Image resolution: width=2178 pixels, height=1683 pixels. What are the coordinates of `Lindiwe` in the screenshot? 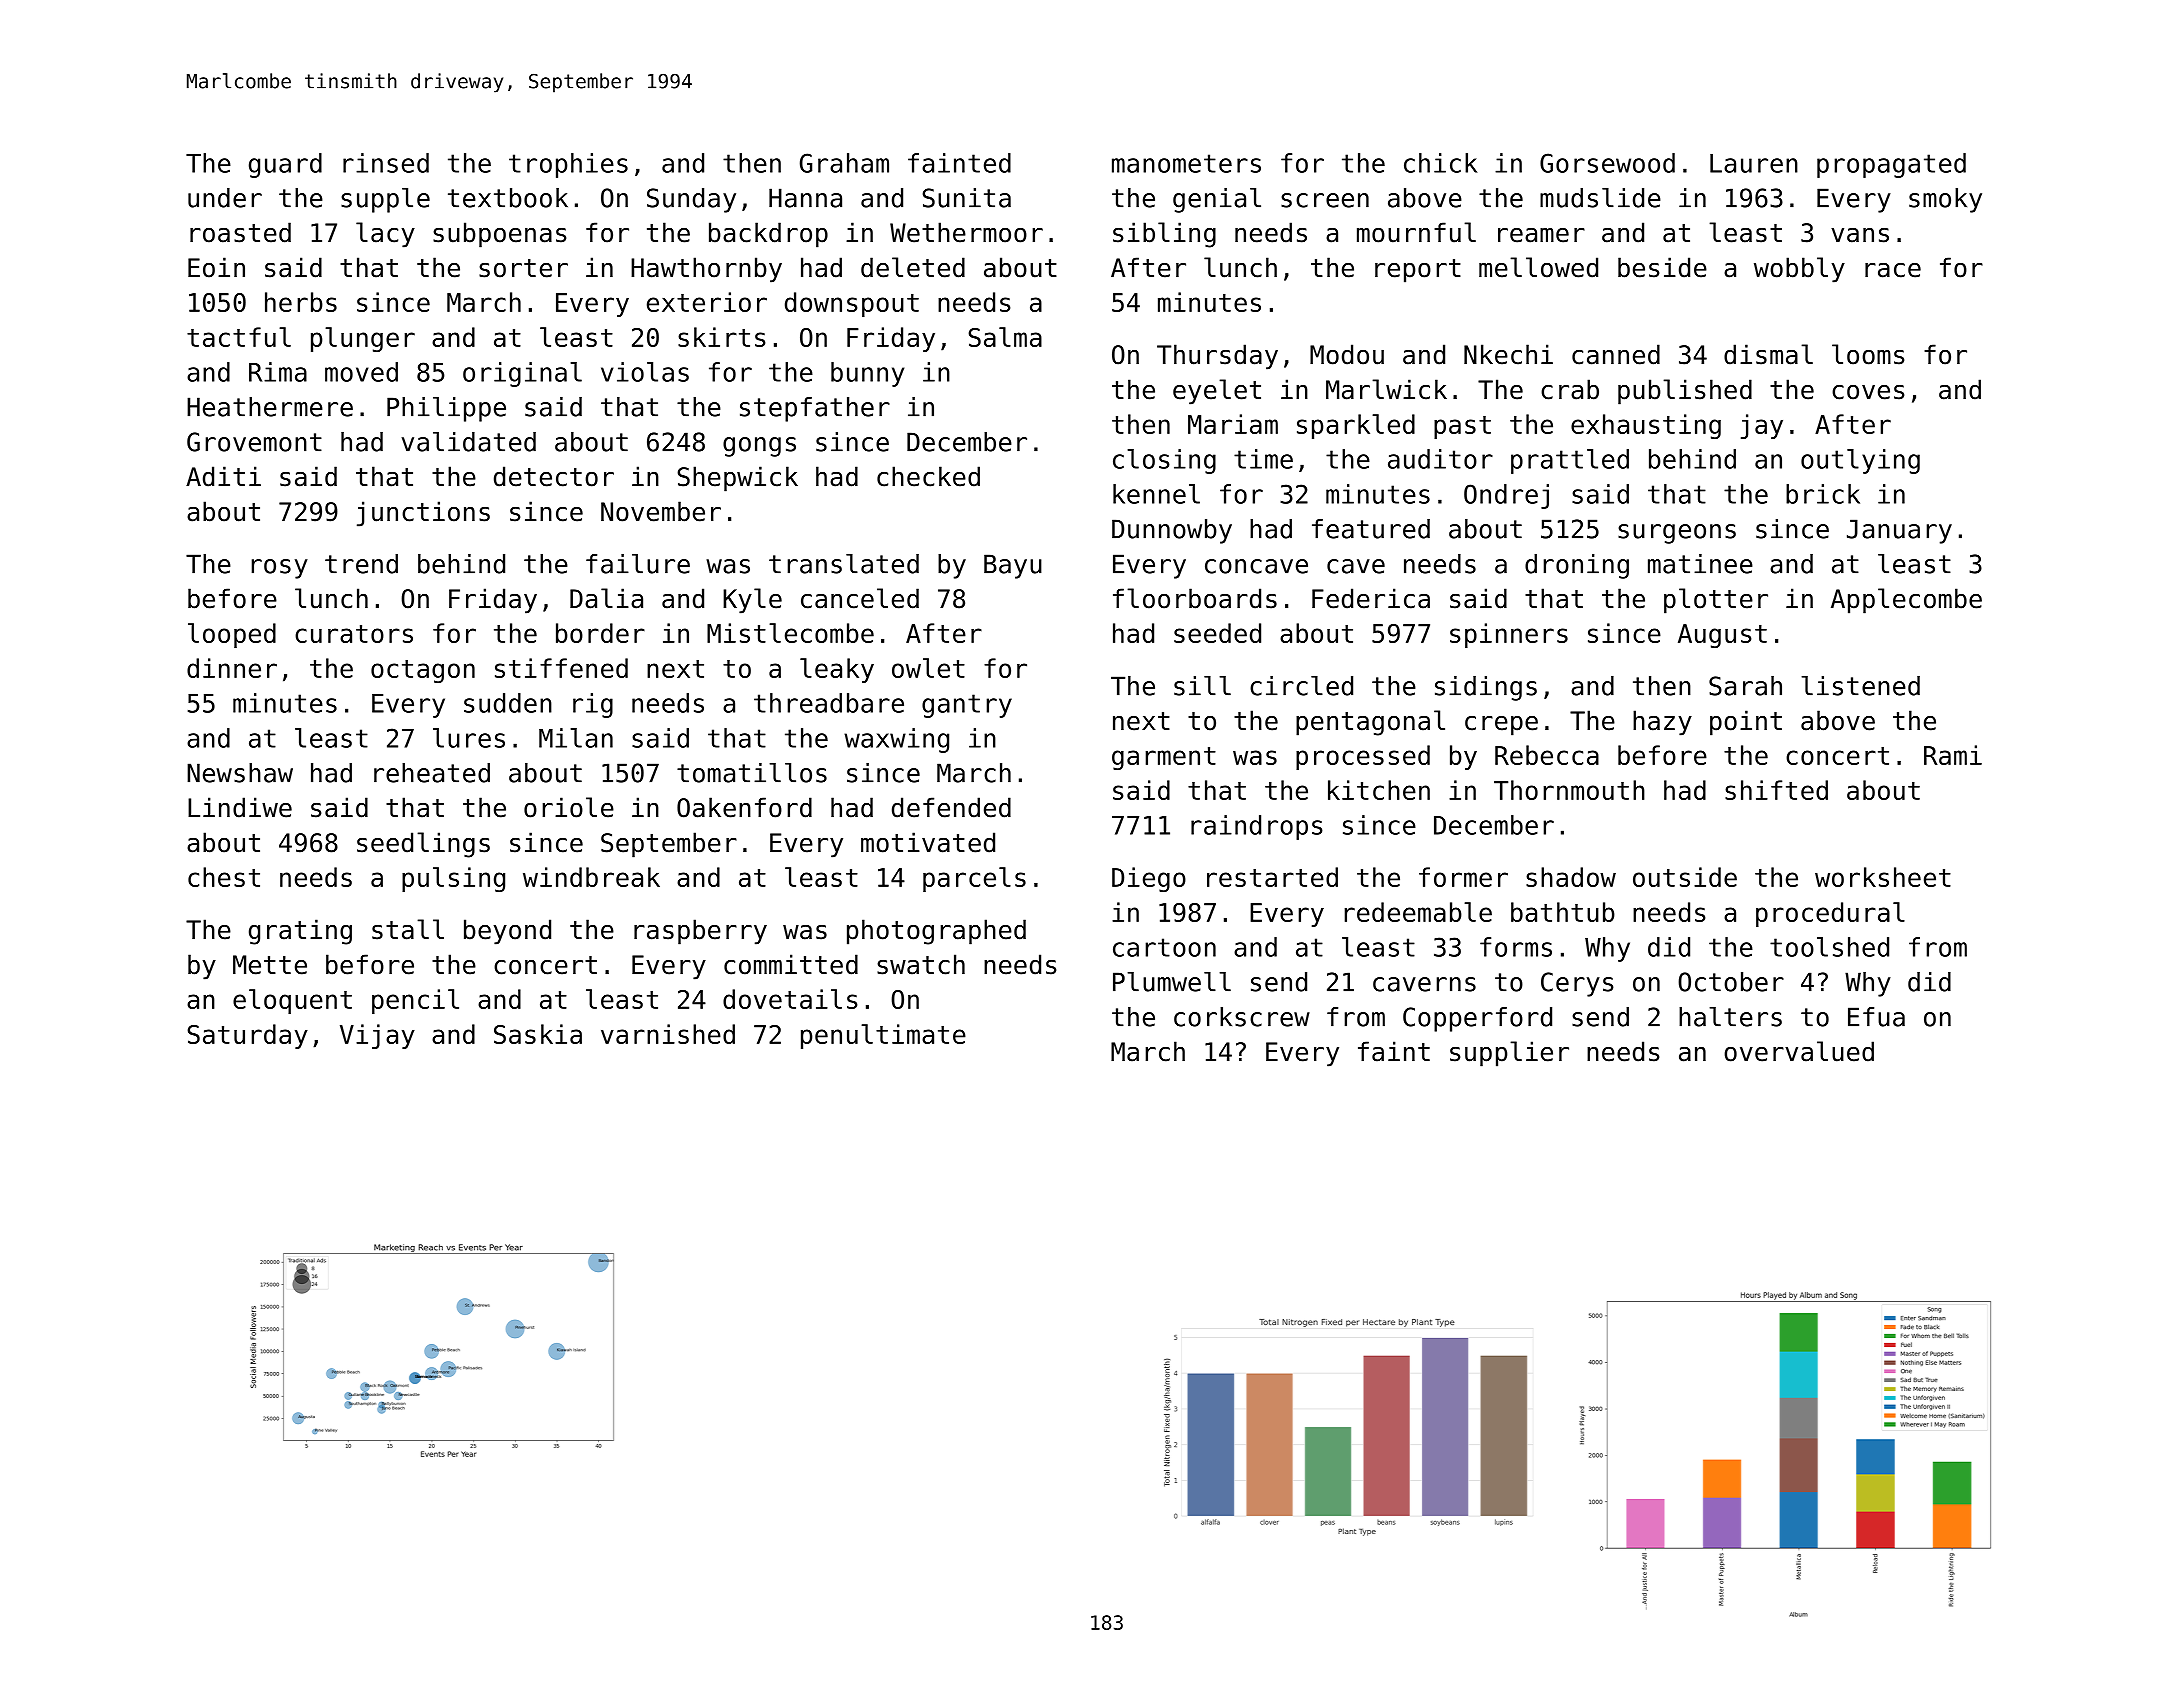 It's located at (240, 807).
